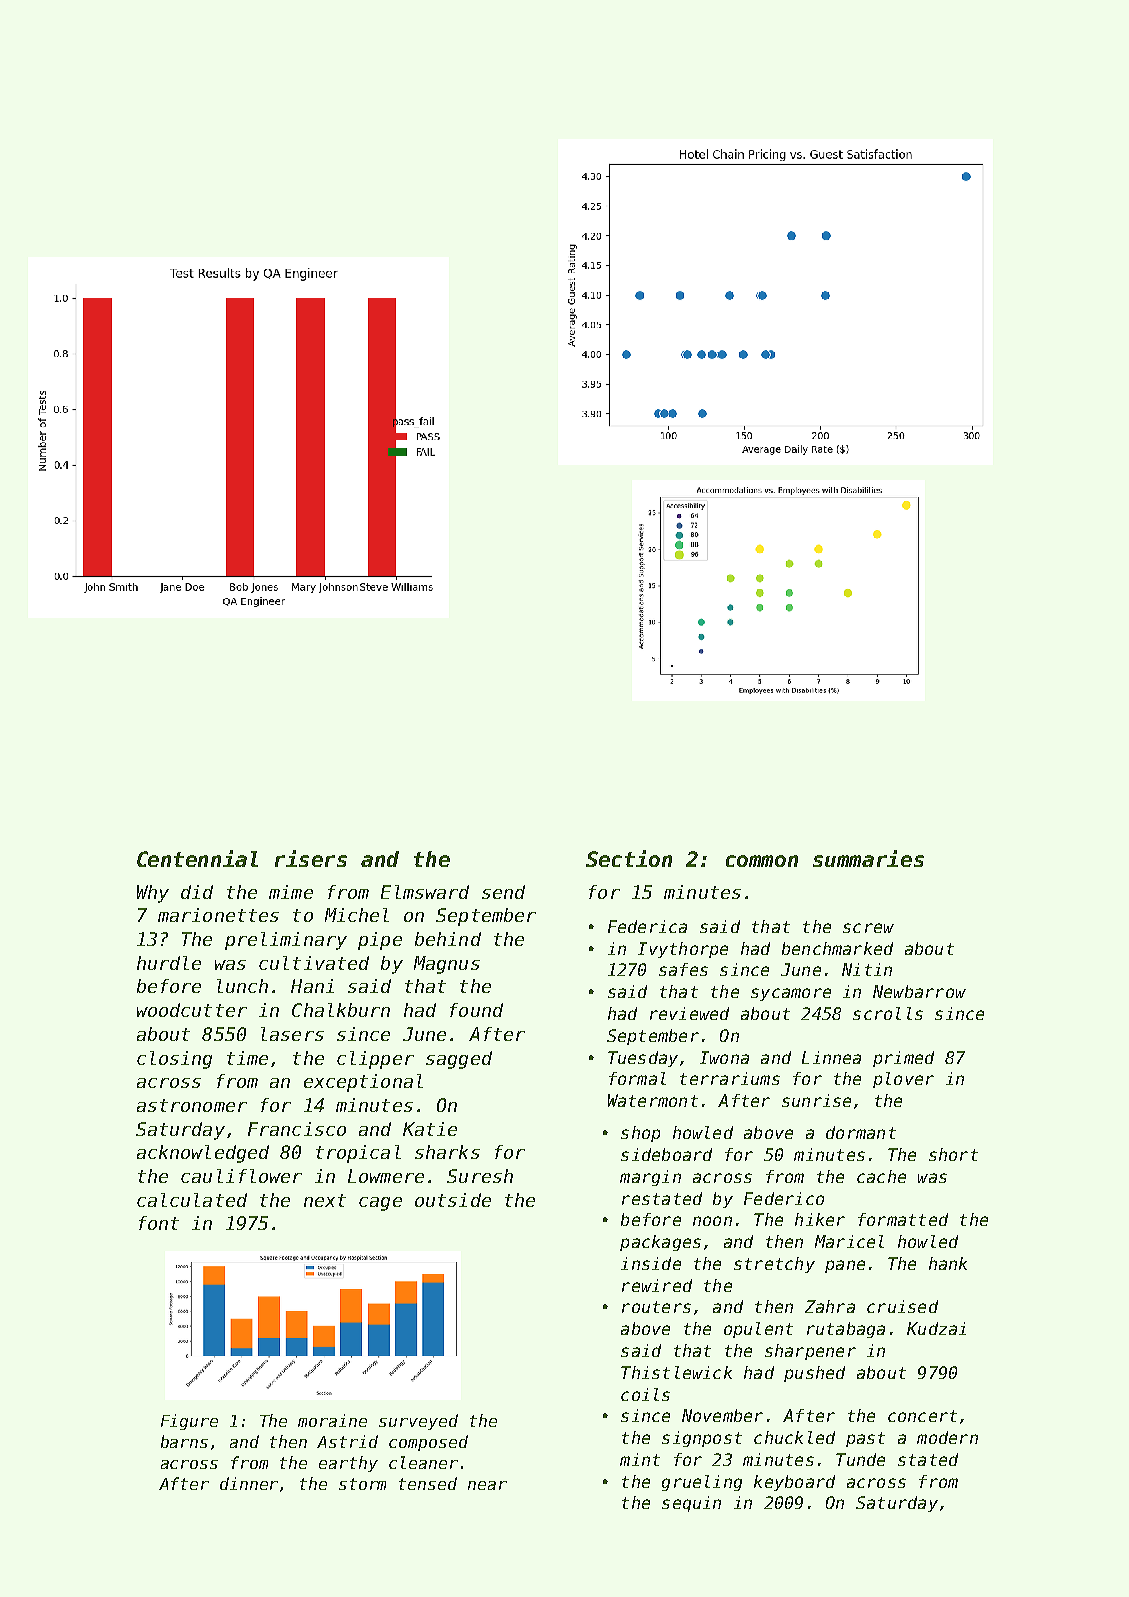 This screenshot has width=1129, height=1597. I want to click on dinner, so click(249, 1483).
